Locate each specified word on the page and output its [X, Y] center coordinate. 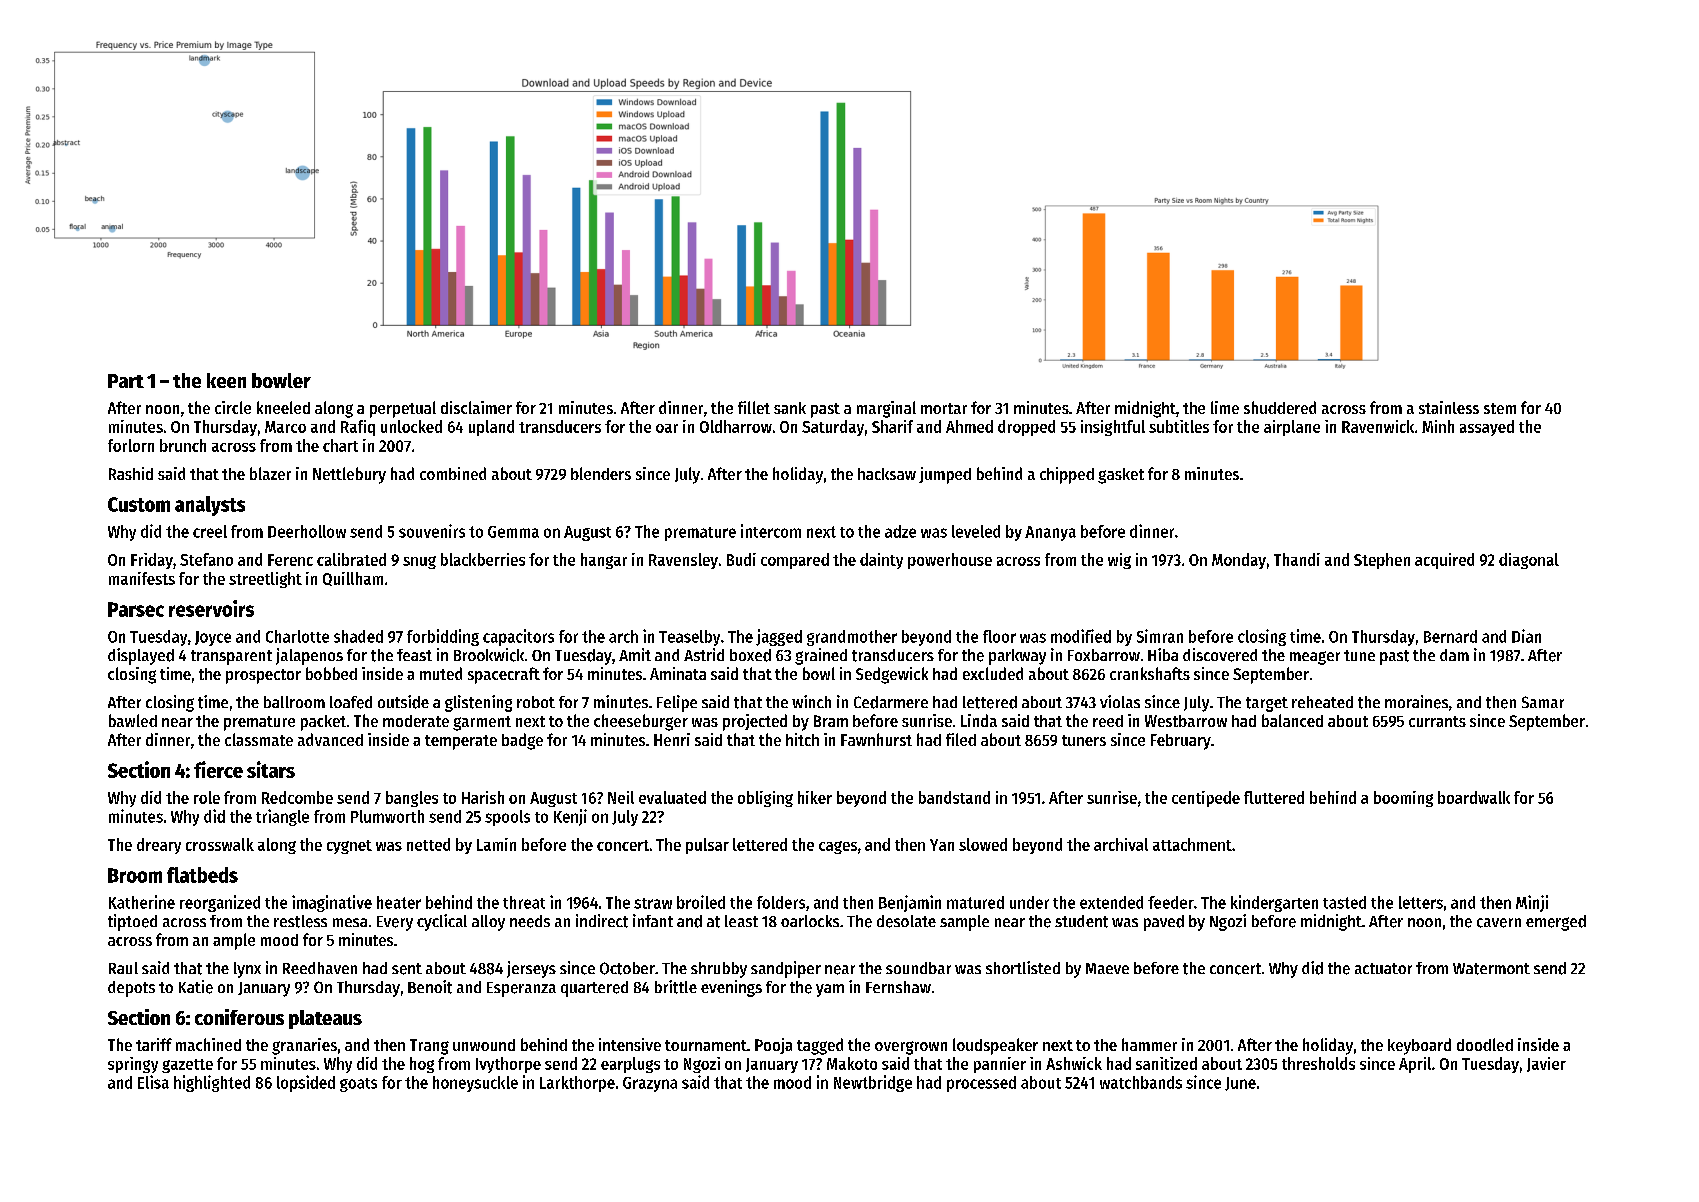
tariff [154, 1044]
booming [1403, 799]
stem [1500, 408]
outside [403, 702]
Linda [979, 720]
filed [961, 739]
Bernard [1450, 636]
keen [226, 380]
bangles [412, 799]
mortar [944, 408]
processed [981, 1084]
